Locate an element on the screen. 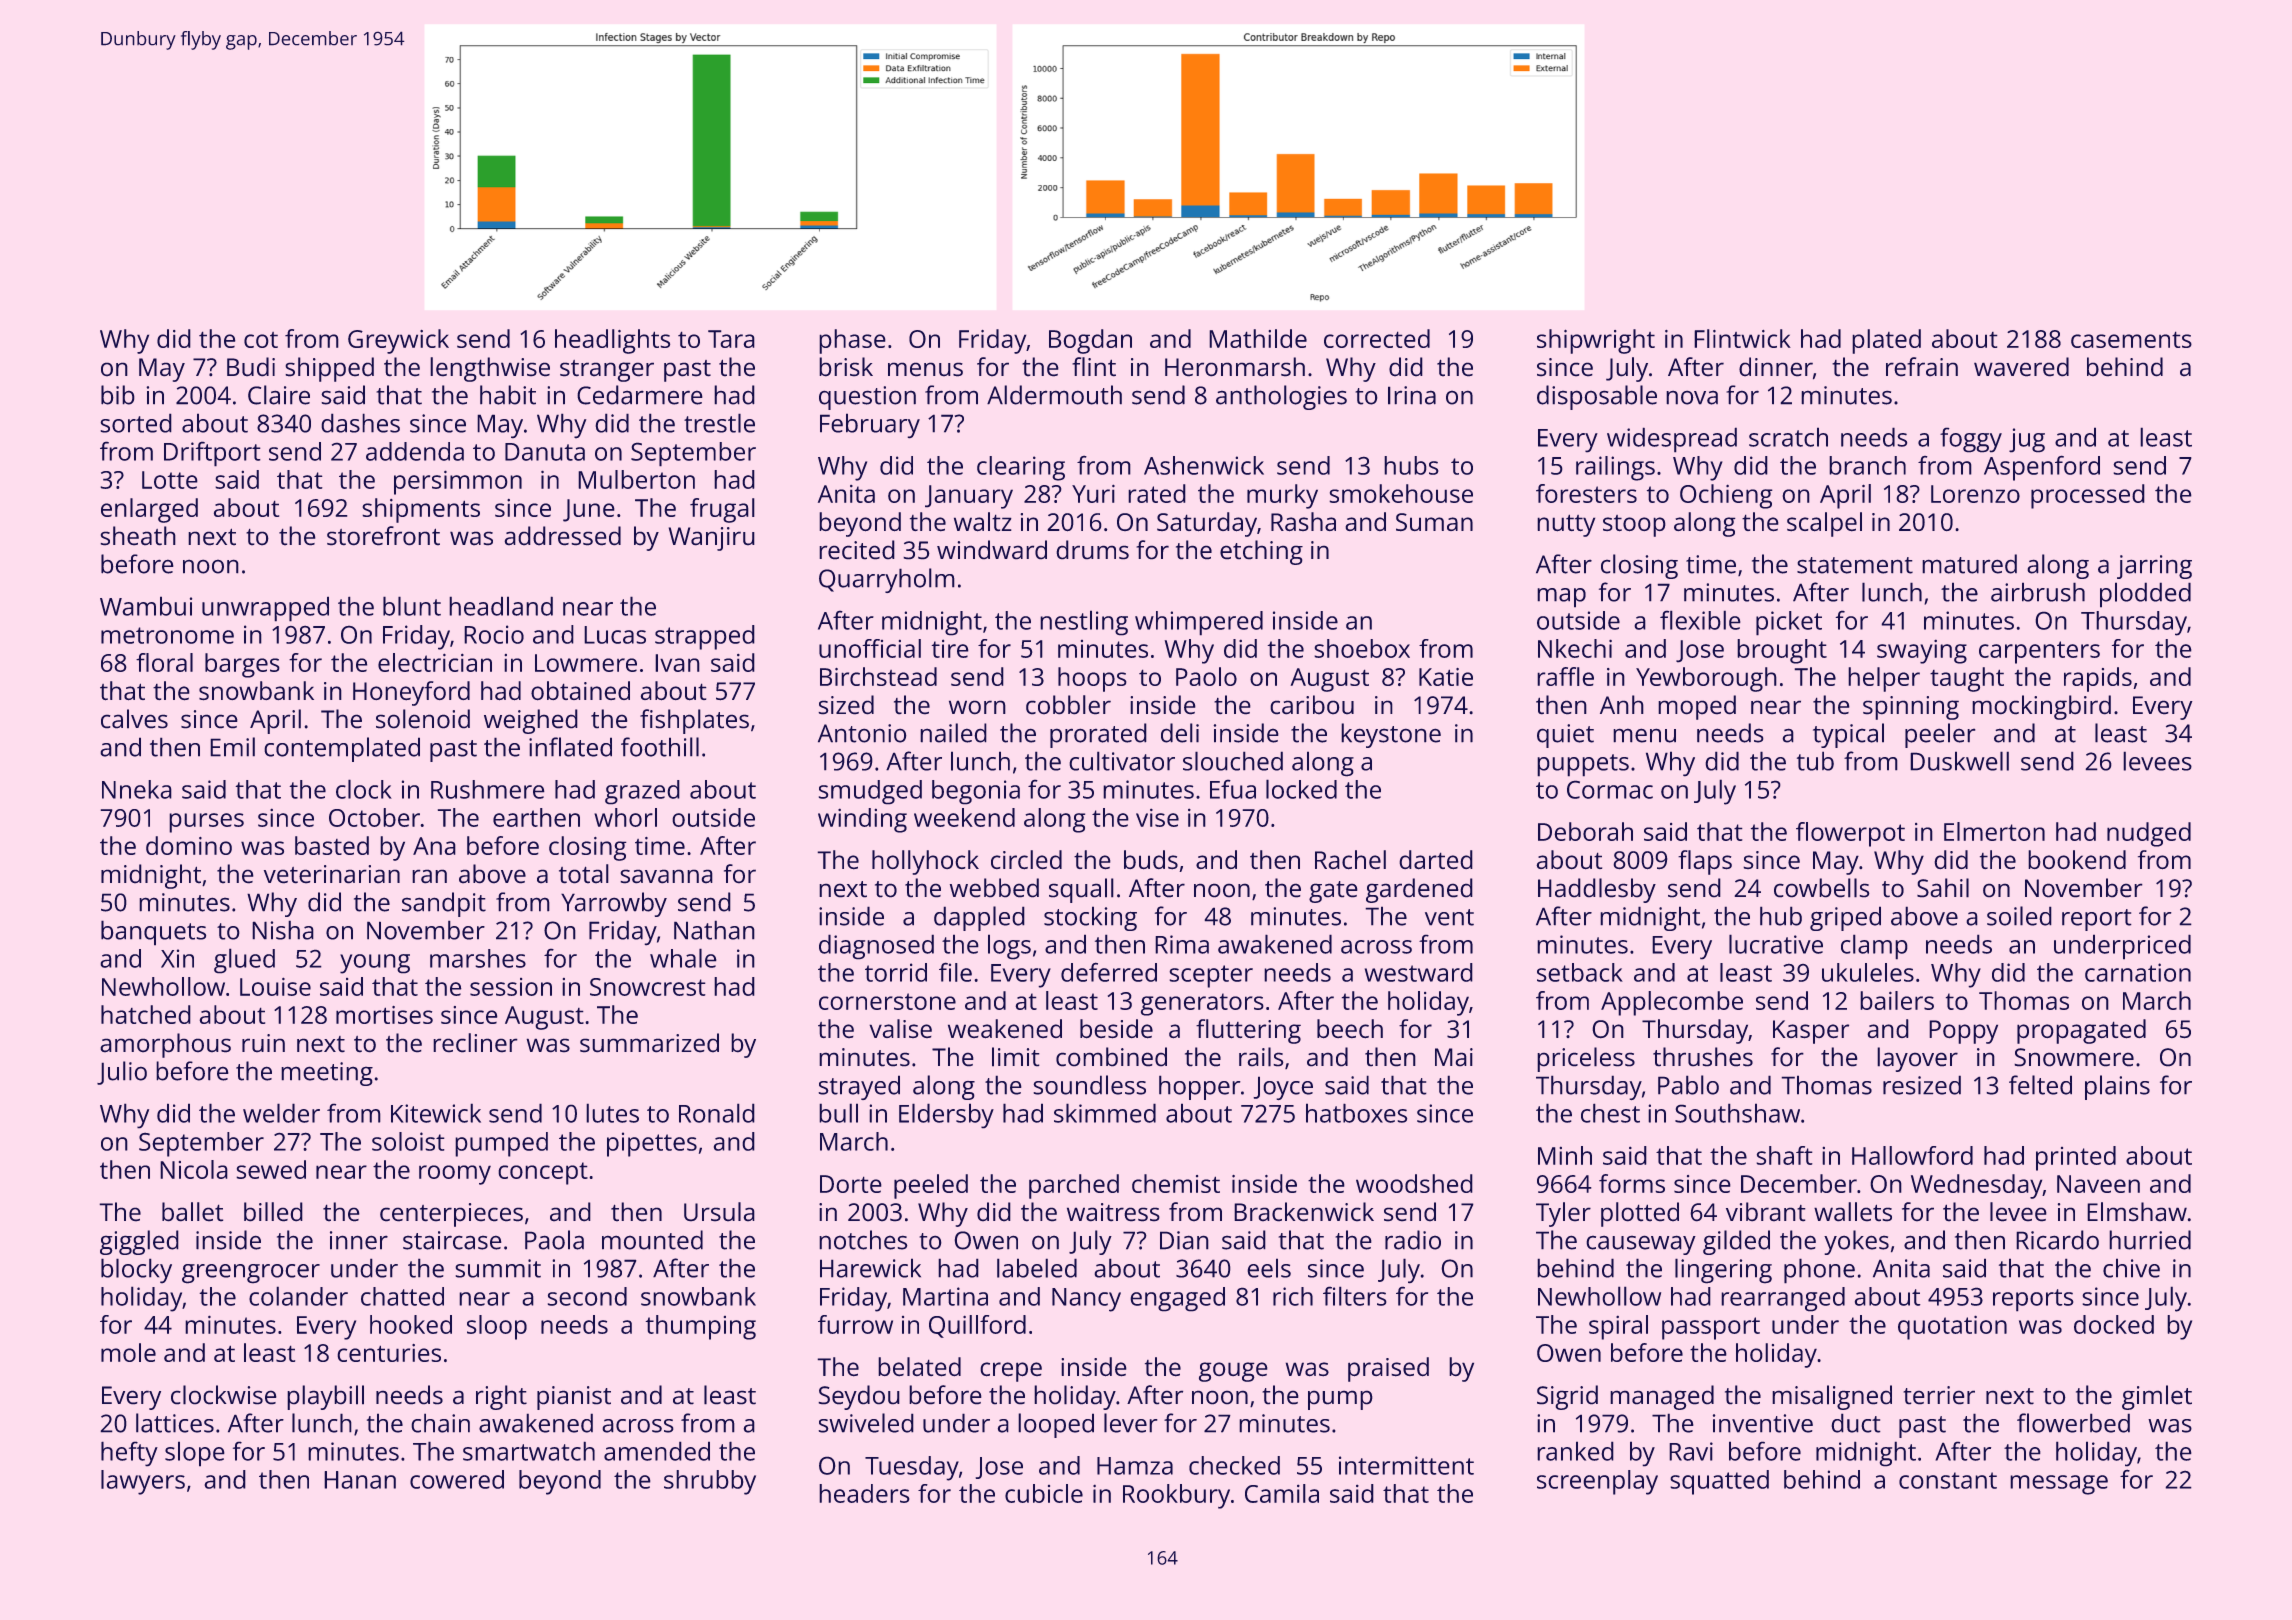 This screenshot has height=1620, width=2292. wallets is located at coordinates (1853, 1212).
